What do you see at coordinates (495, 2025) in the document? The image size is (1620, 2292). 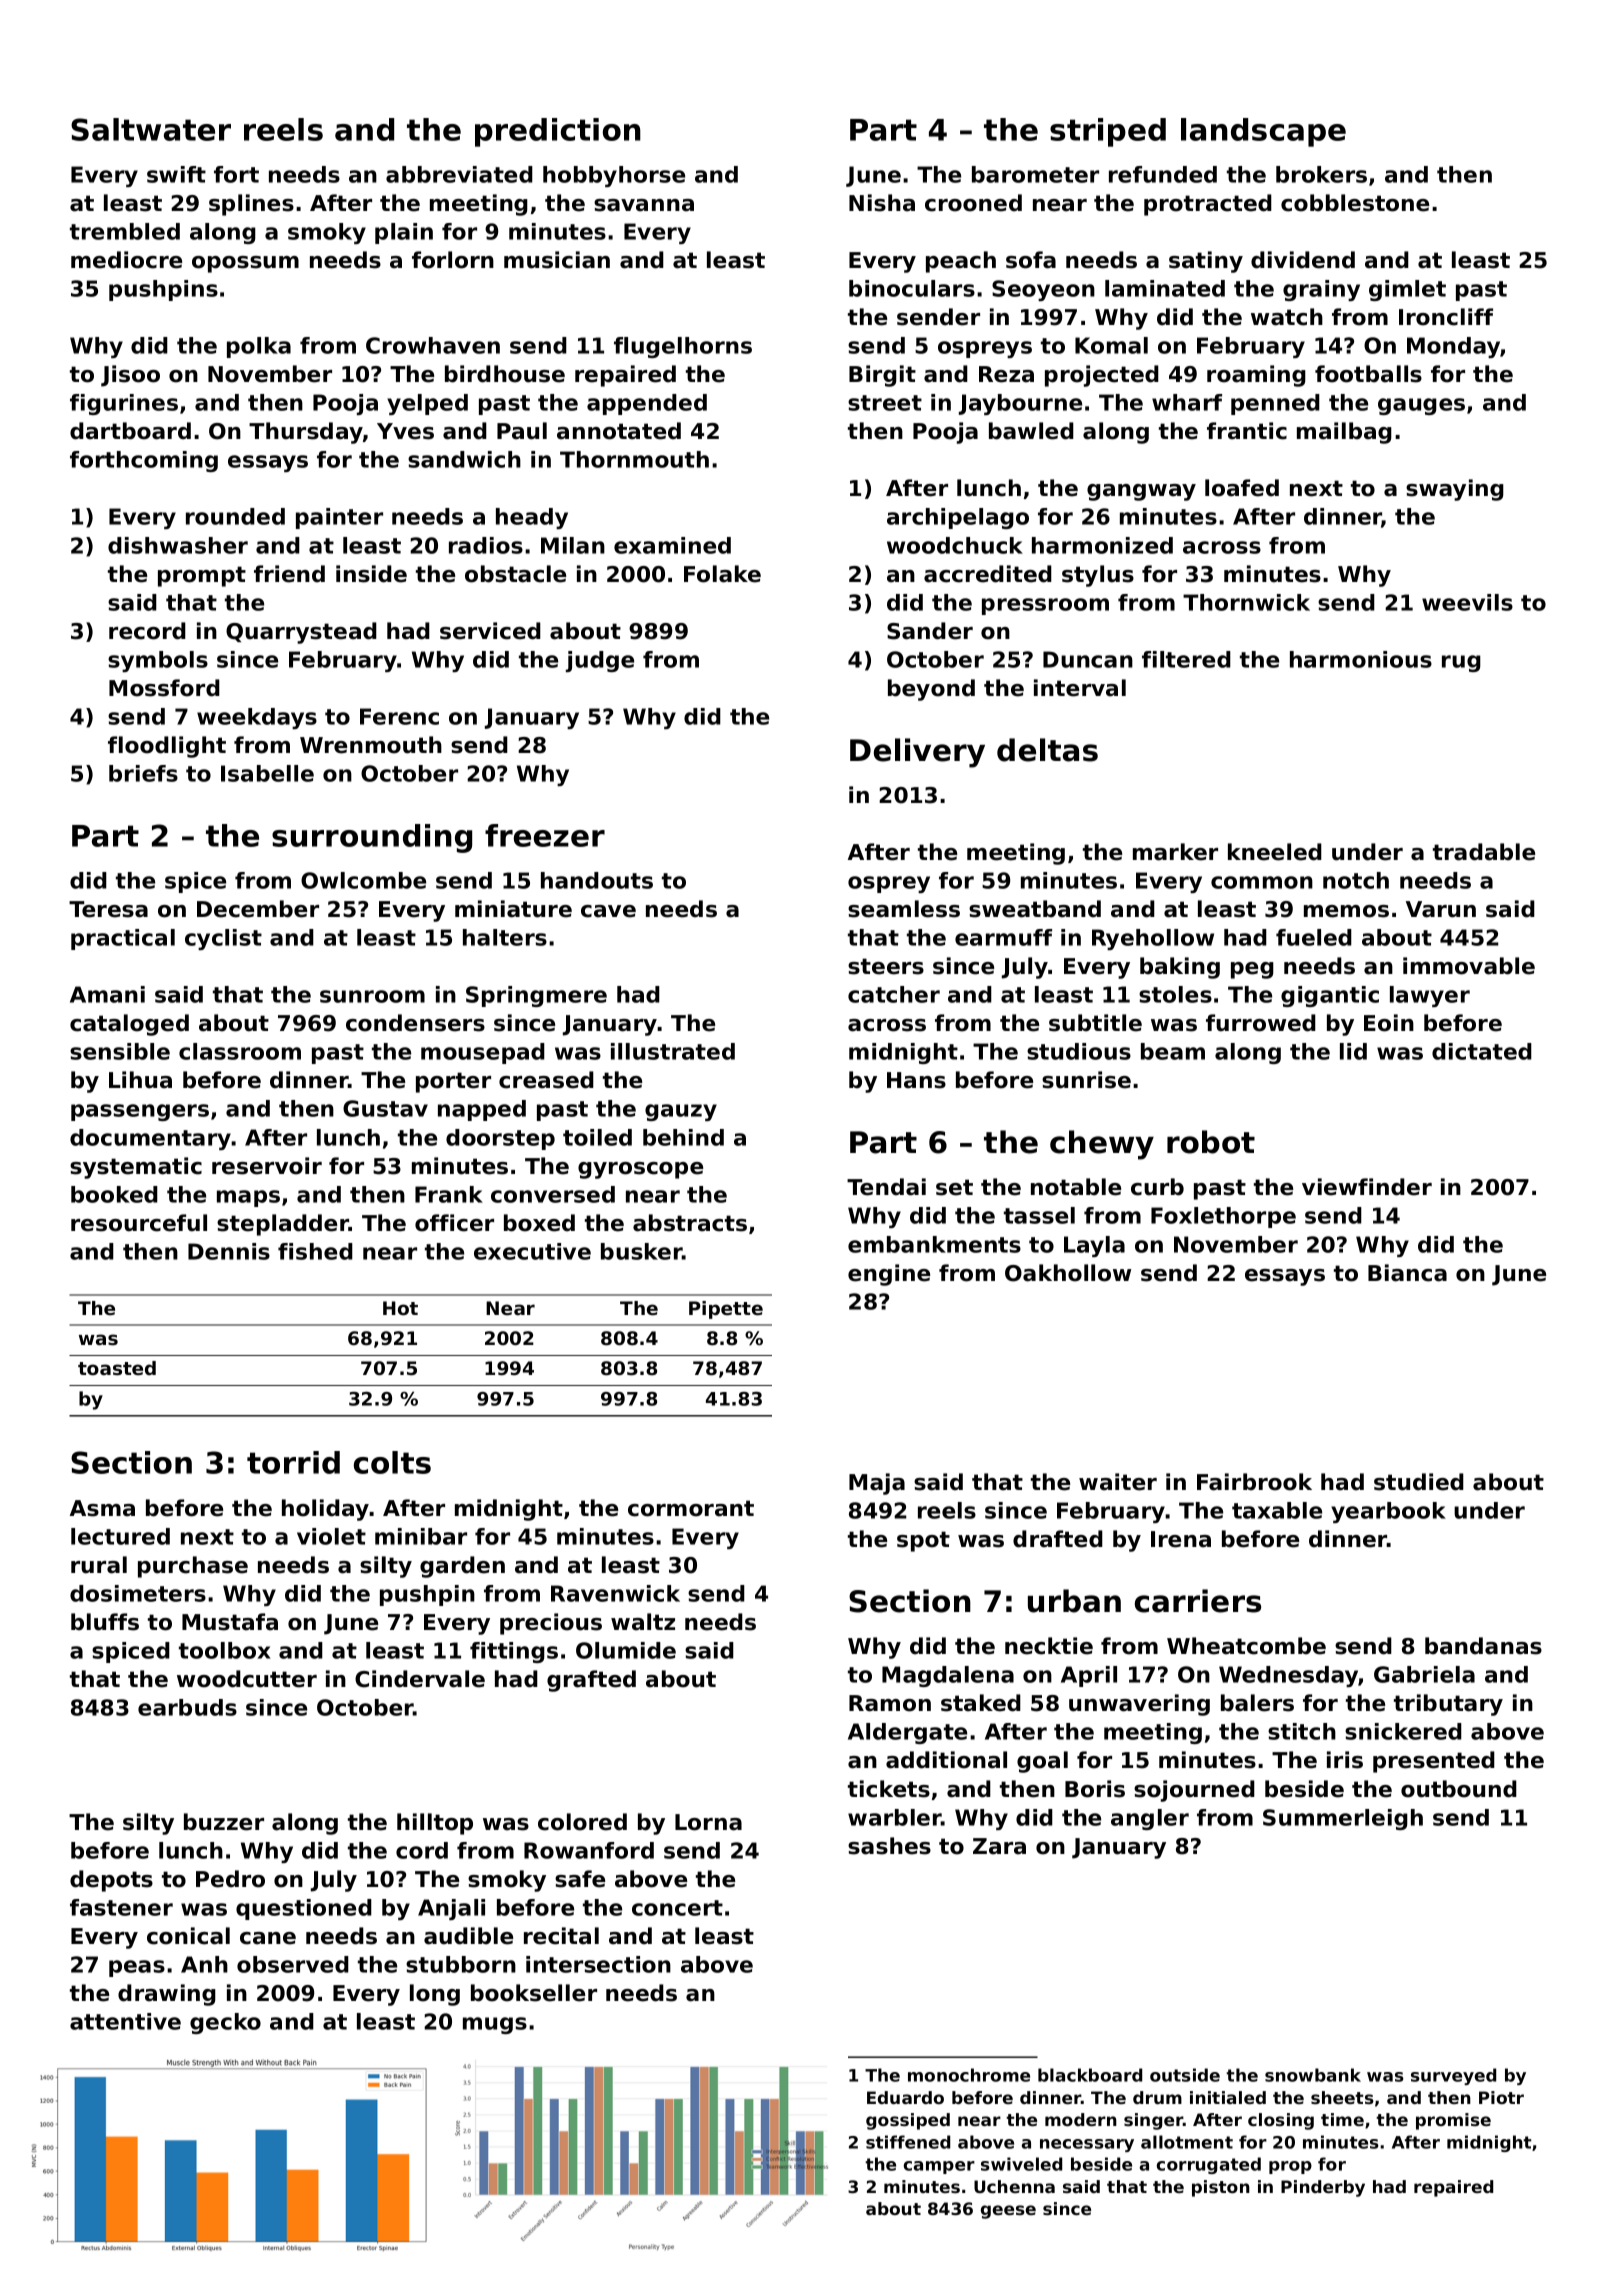 I see `mugs` at bounding box center [495, 2025].
